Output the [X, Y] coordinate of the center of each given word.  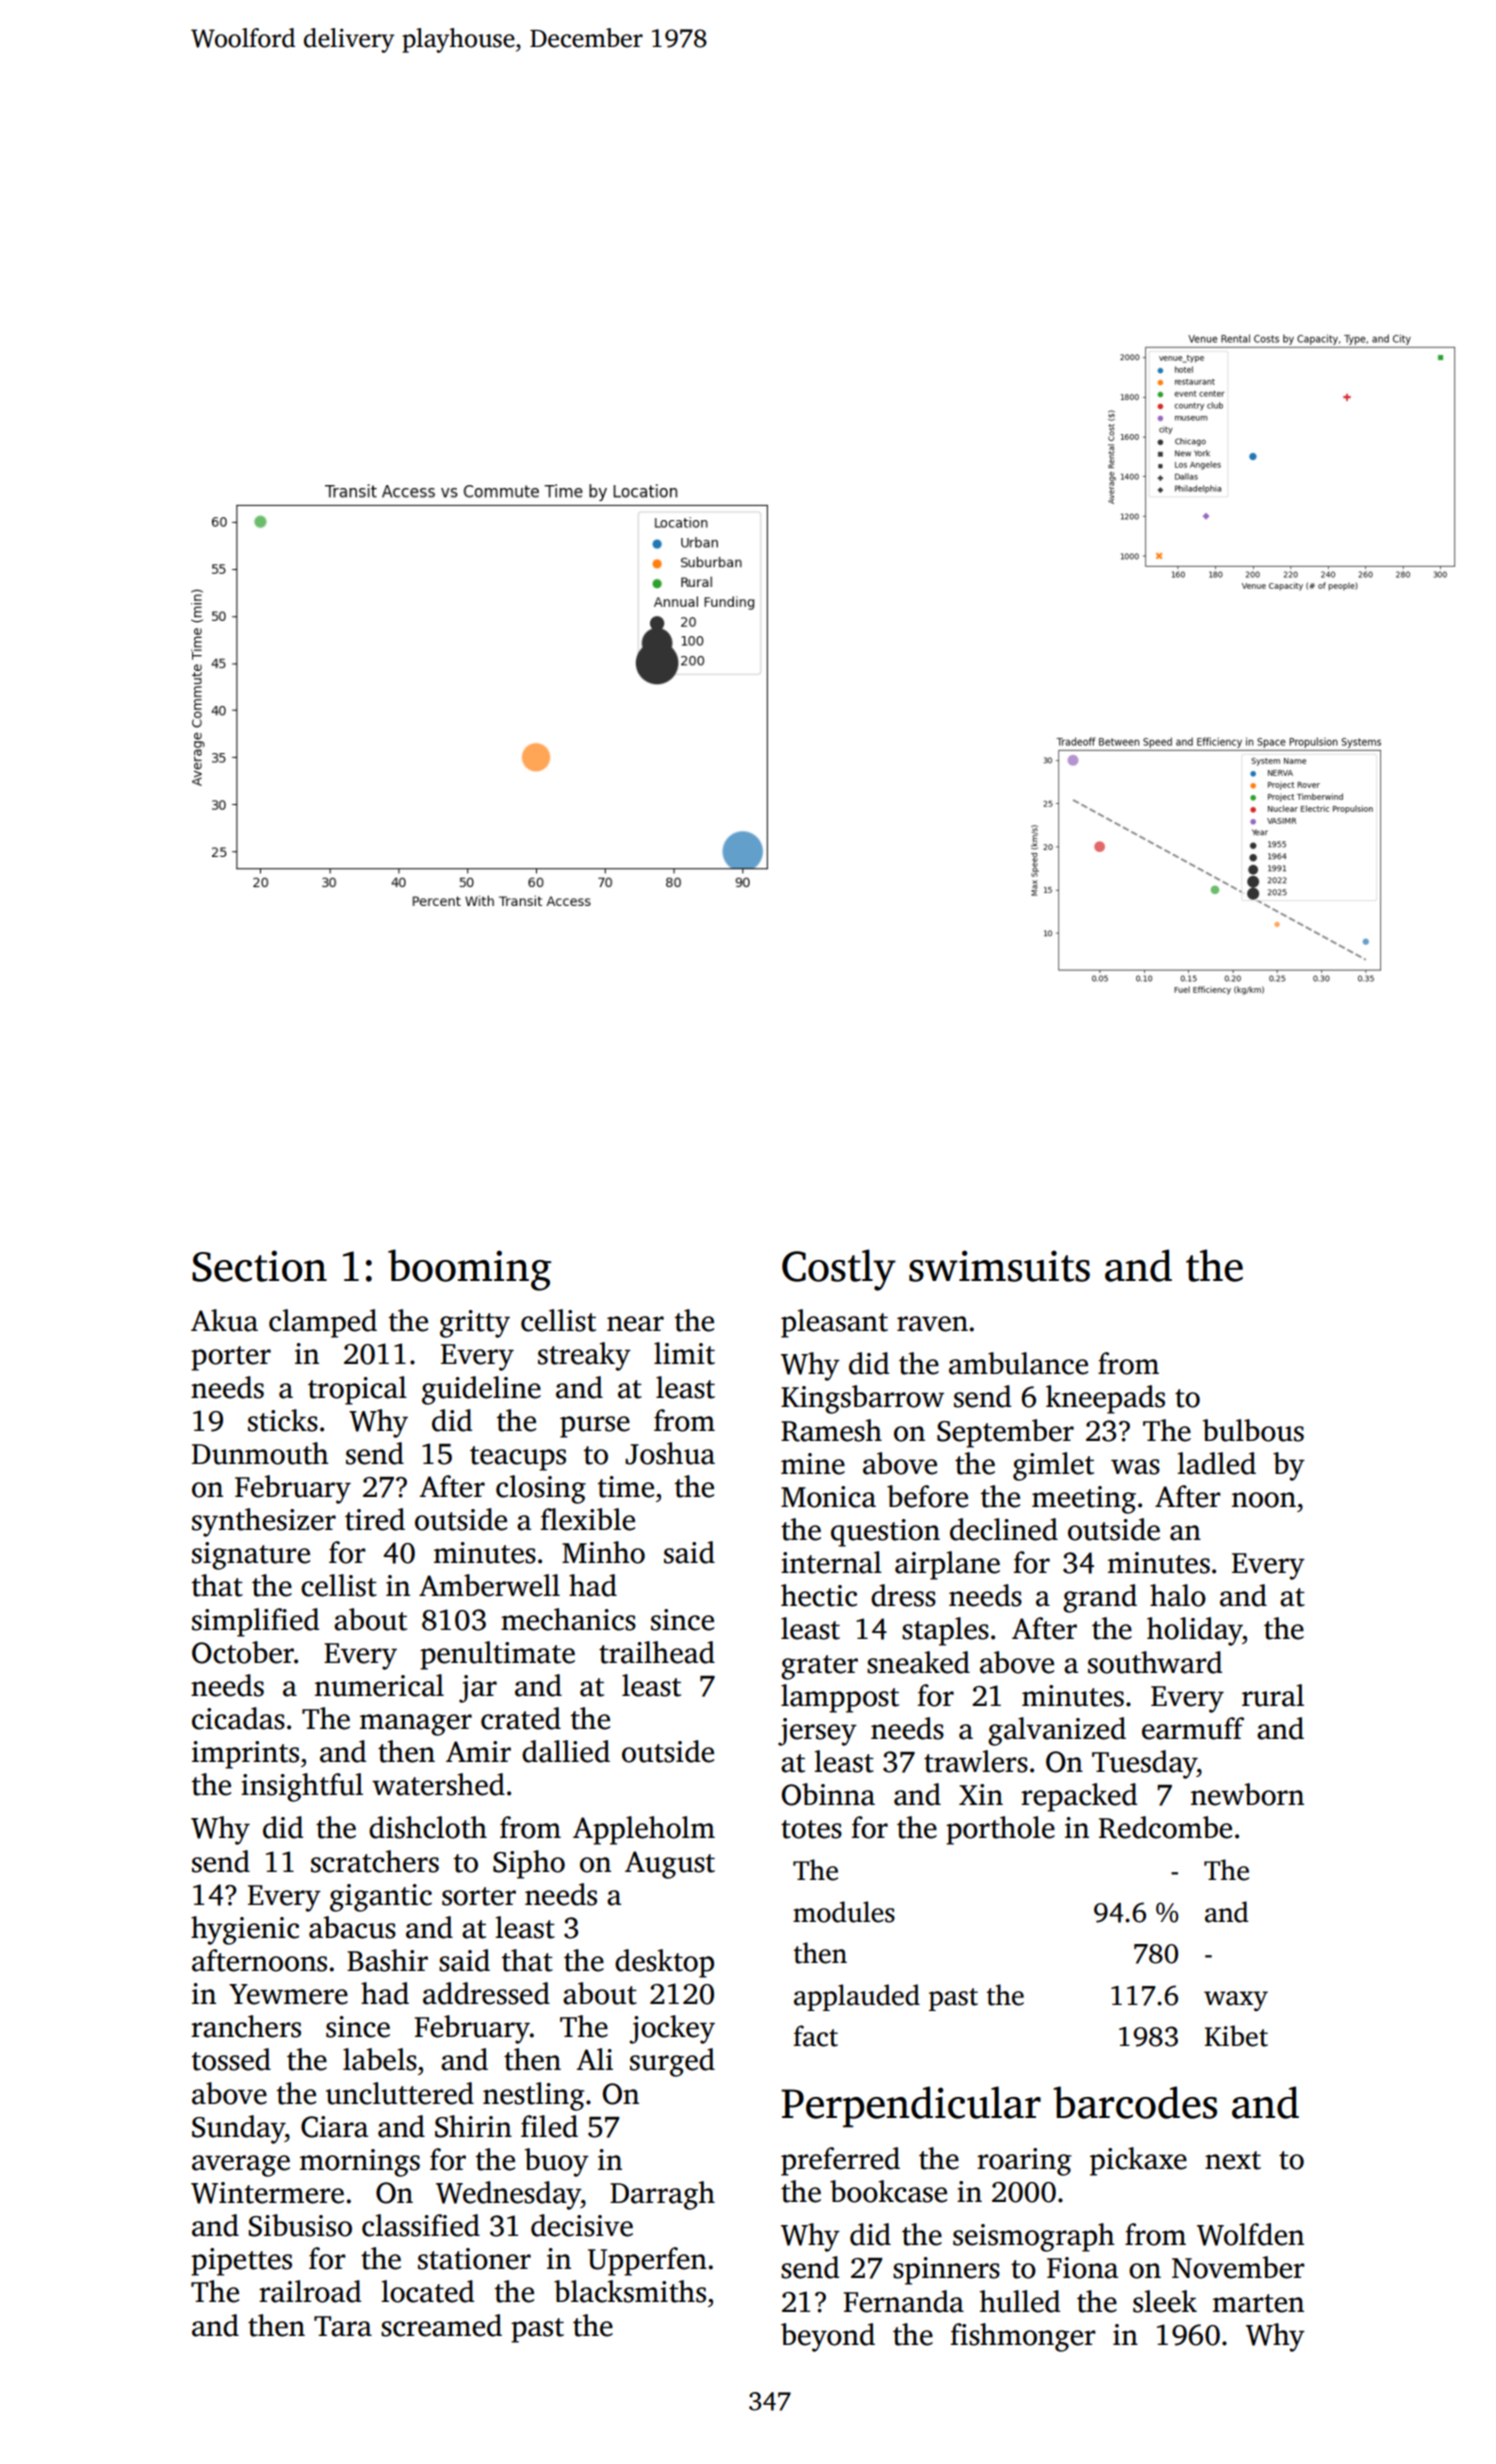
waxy [1236, 2001]
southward [1155, 1662]
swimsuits [999, 1266]
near [635, 1324]
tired [375, 1519]
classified [421, 2225]
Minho [603, 1552]
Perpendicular [911, 2107]
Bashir [387, 1960]
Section [259, 1266]
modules [844, 1912]
